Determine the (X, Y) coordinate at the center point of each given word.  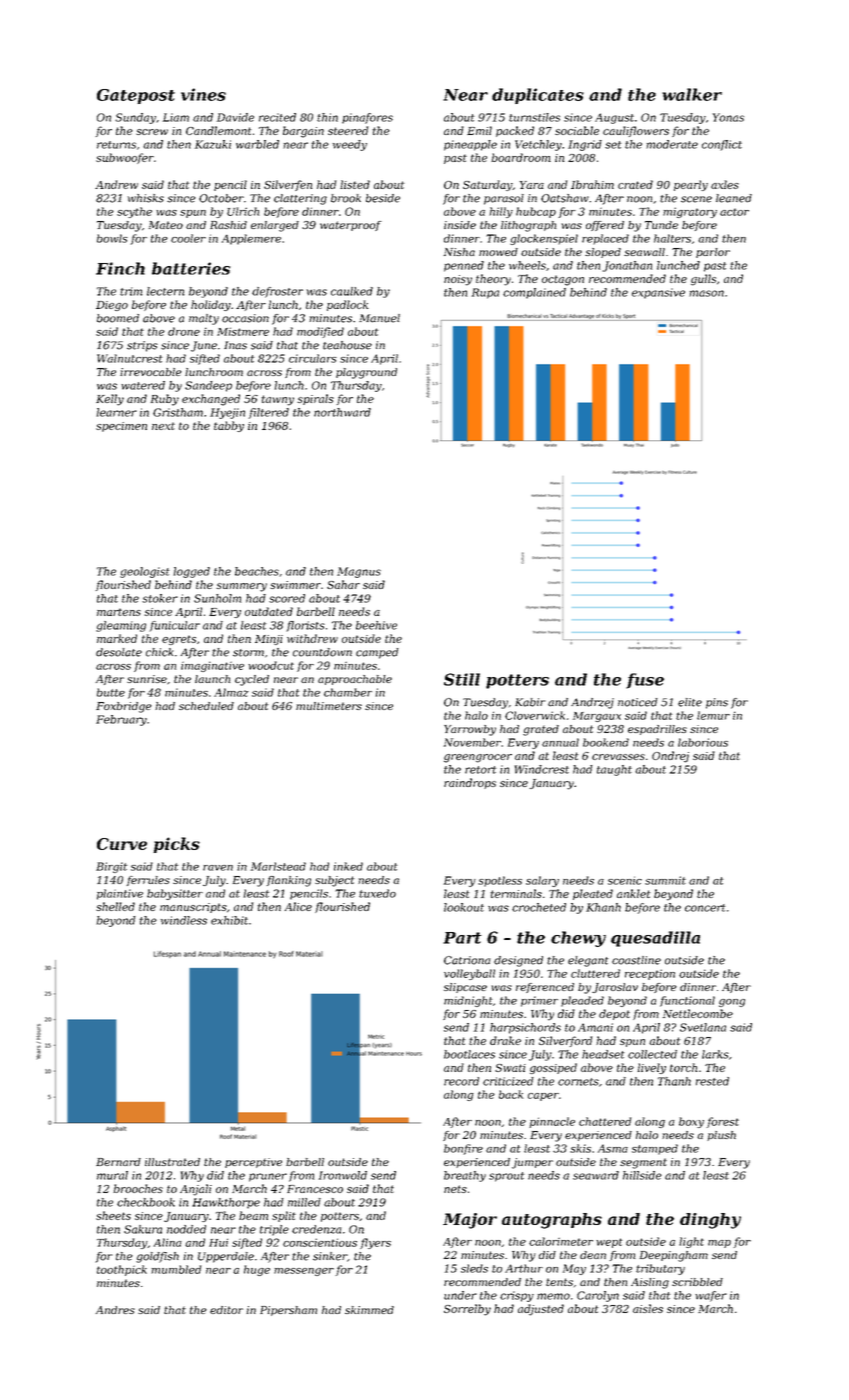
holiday (211, 305)
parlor (713, 253)
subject (334, 881)
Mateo (166, 225)
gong (732, 1003)
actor (734, 212)
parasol (504, 199)
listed (355, 184)
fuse (645, 681)
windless (184, 920)
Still (462, 679)
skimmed (369, 1310)
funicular (174, 626)
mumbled (176, 1269)
